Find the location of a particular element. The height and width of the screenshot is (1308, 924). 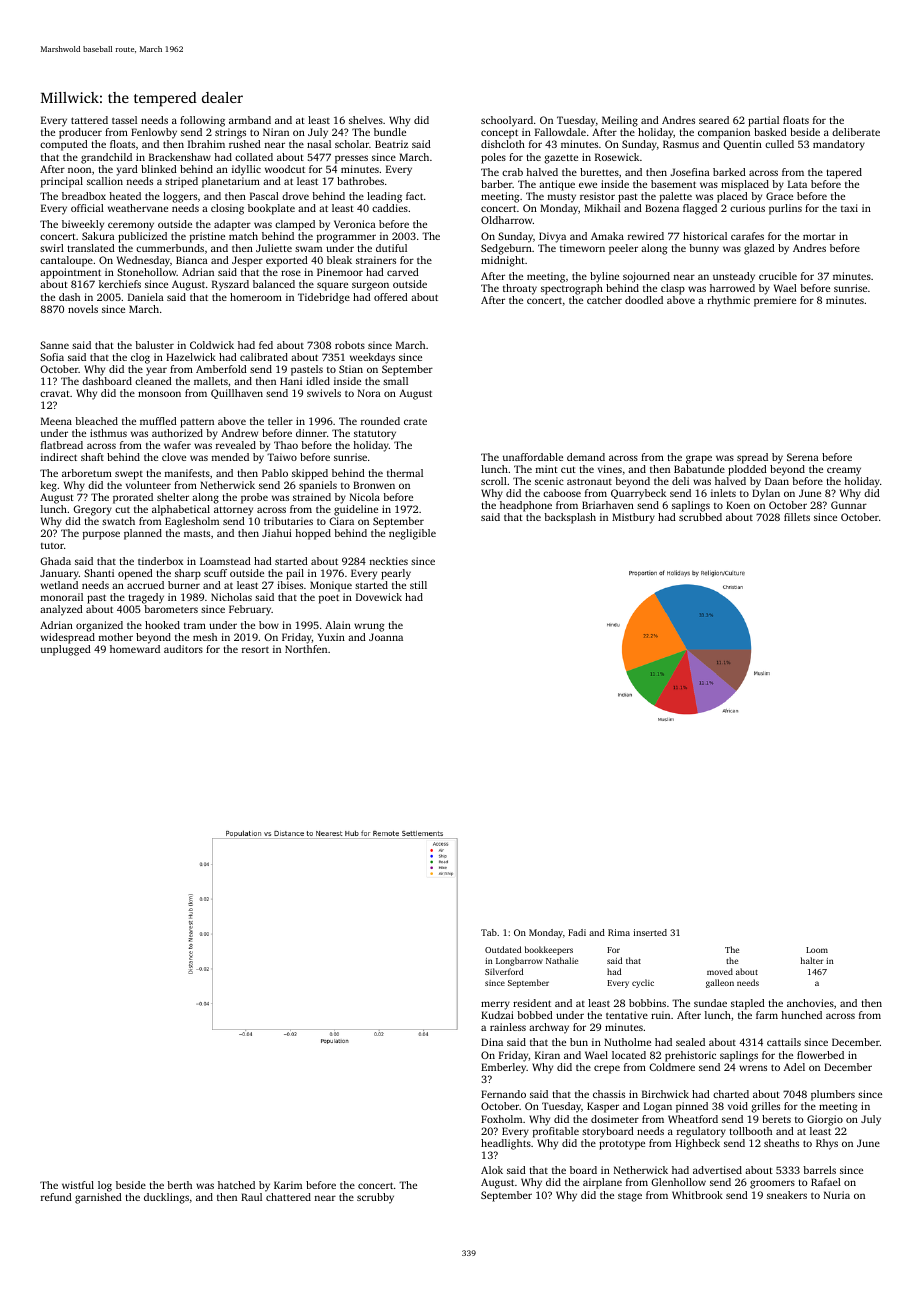

still is located at coordinates (418, 585).
